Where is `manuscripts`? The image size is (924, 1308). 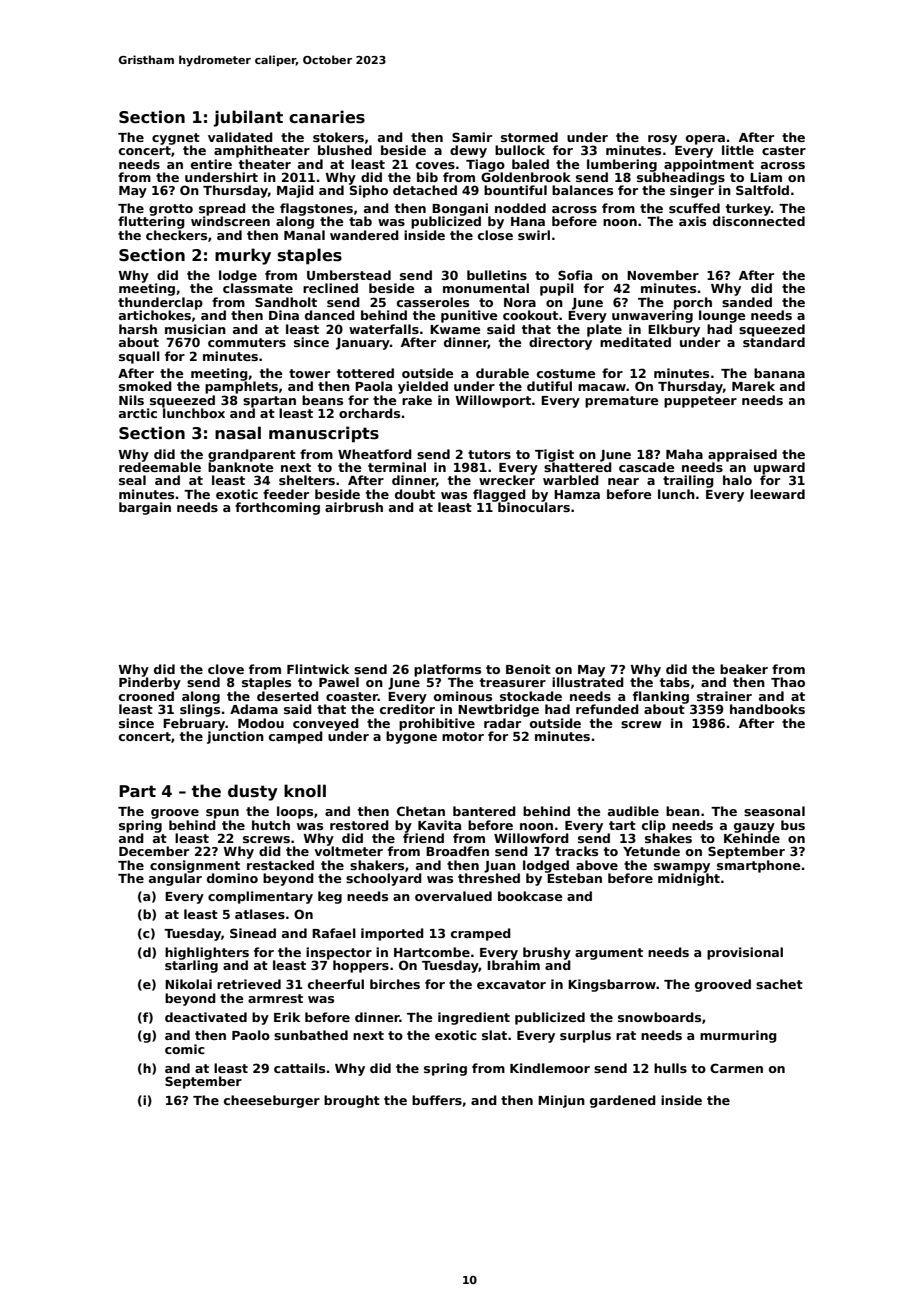
manuscripts is located at coordinates (324, 434).
